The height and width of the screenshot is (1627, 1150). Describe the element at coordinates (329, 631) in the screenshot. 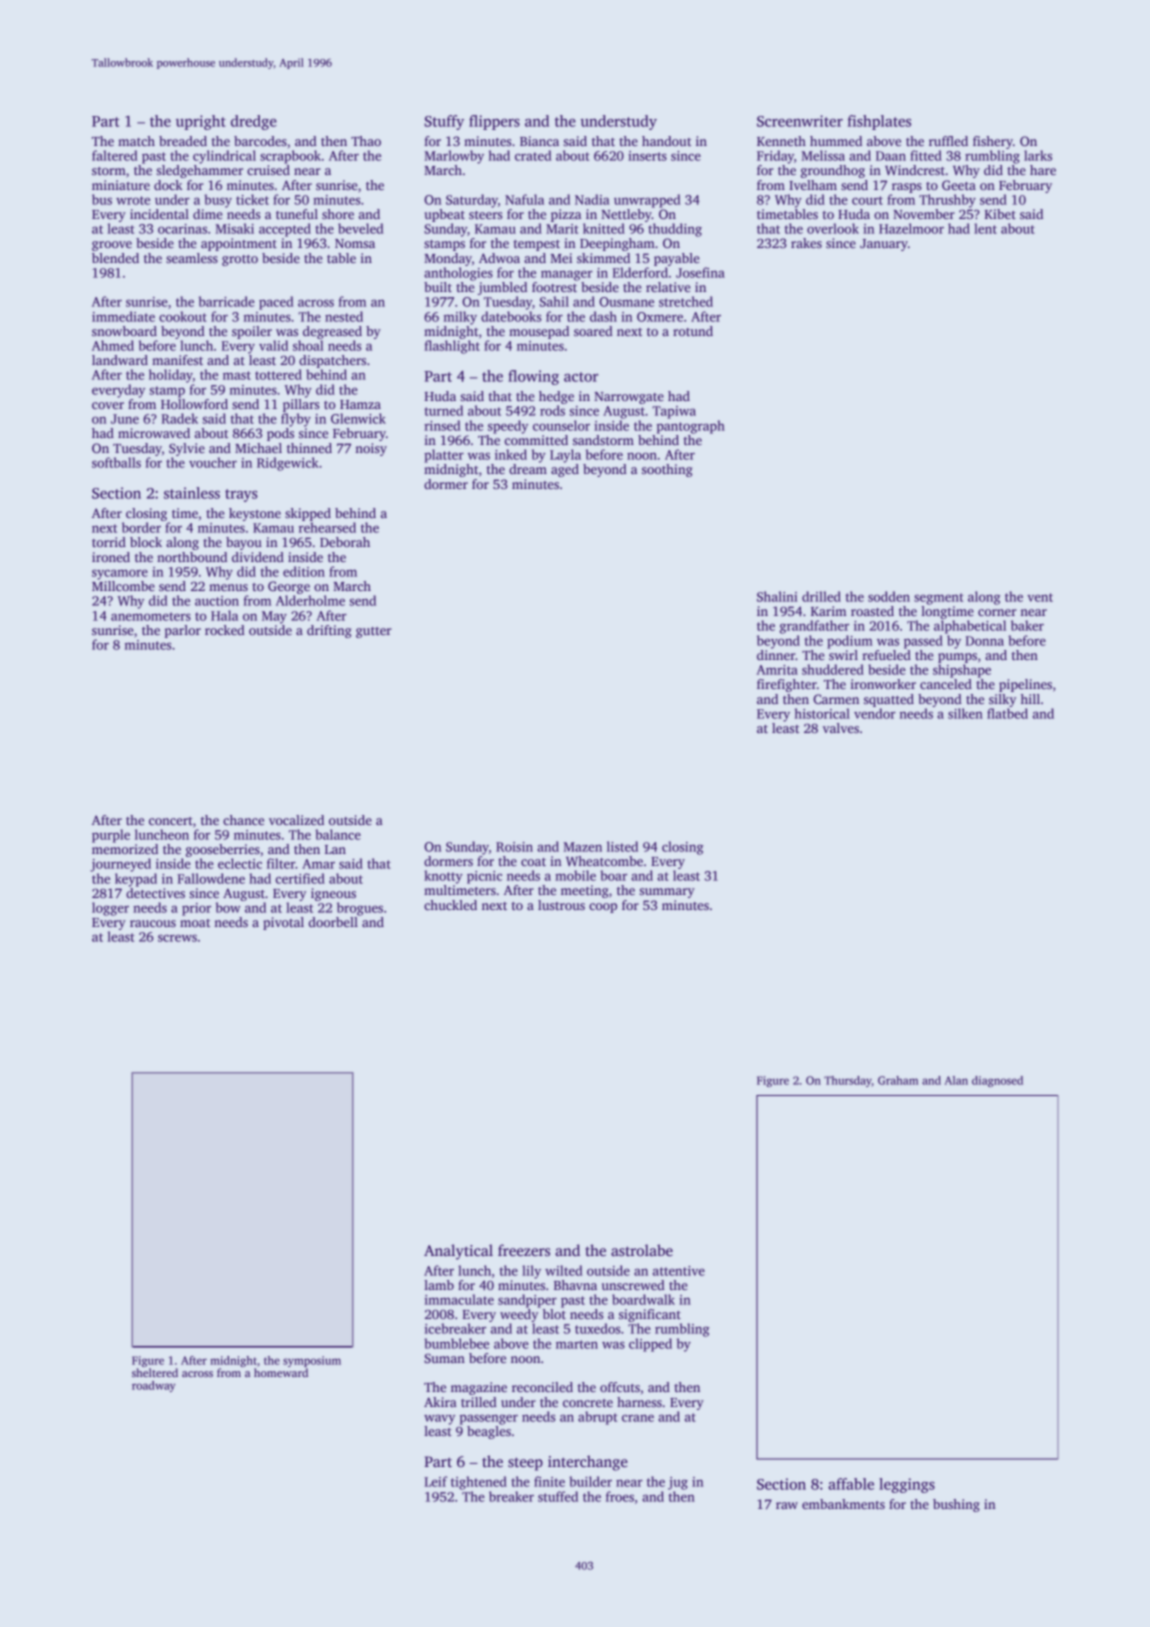

I see `drifting` at that location.
